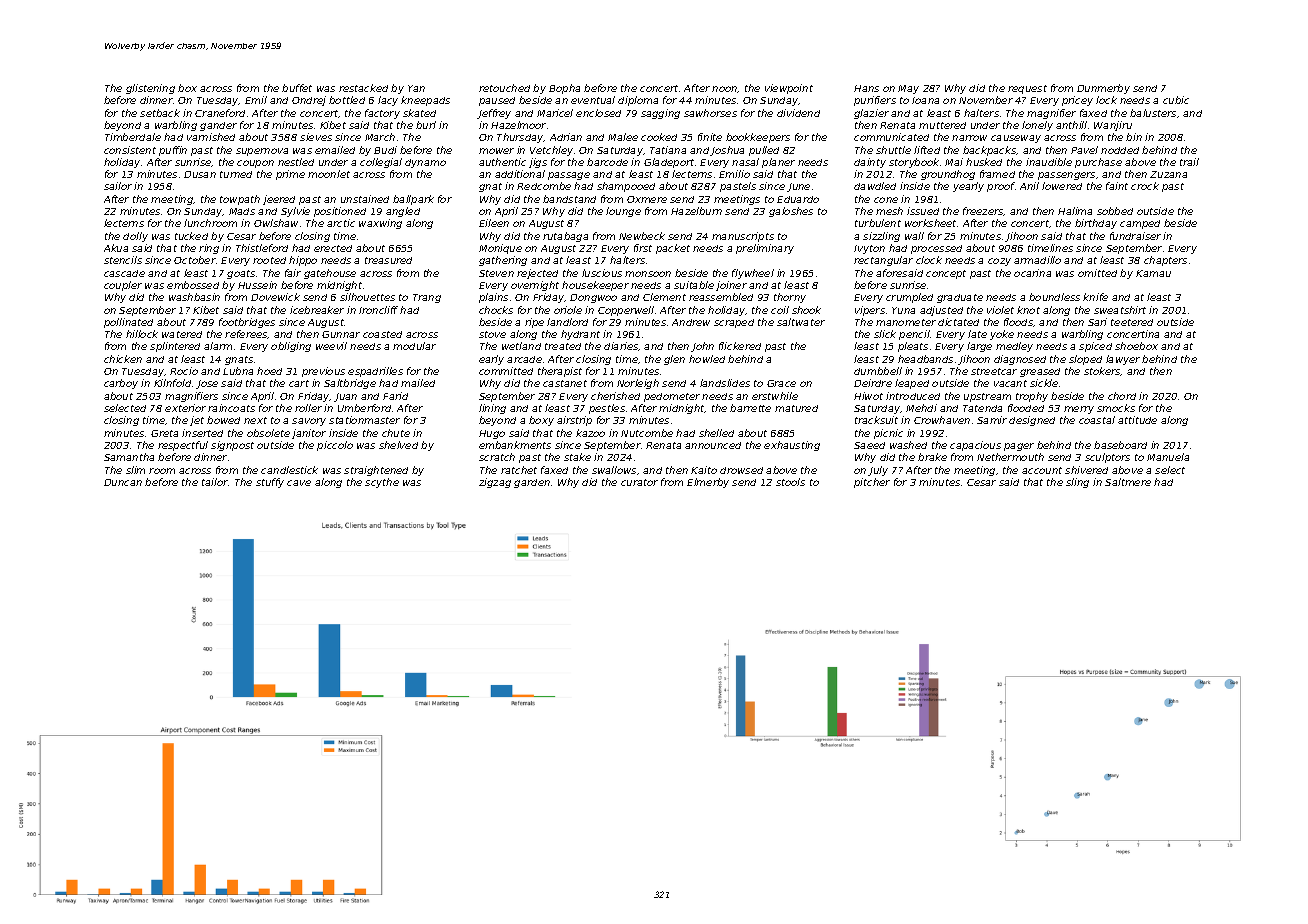 This screenshot has height=924, width=1308. I want to click on roller, so click(308, 408).
